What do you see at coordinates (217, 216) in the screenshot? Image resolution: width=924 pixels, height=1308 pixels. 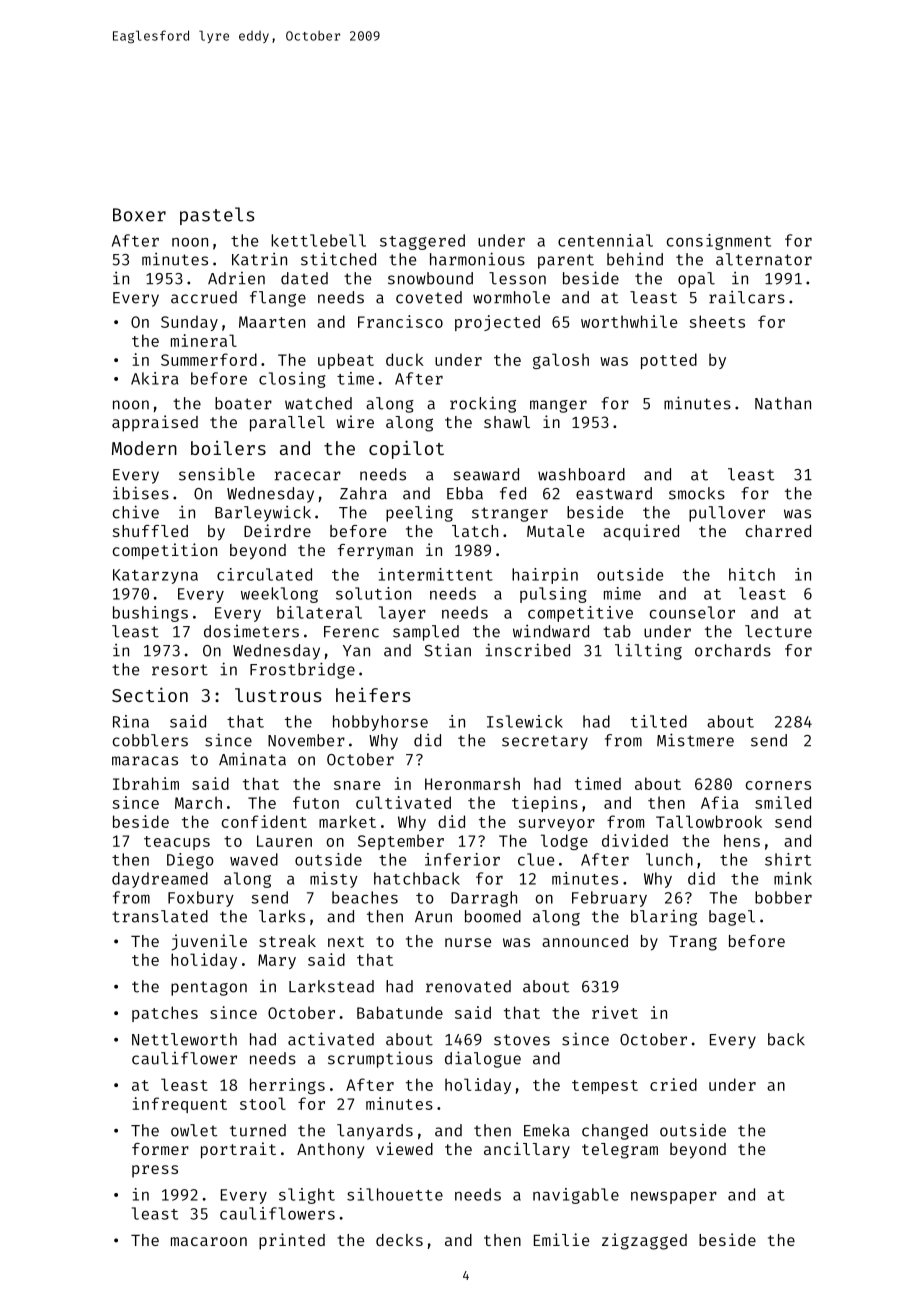 I see `pastels` at bounding box center [217, 216].
